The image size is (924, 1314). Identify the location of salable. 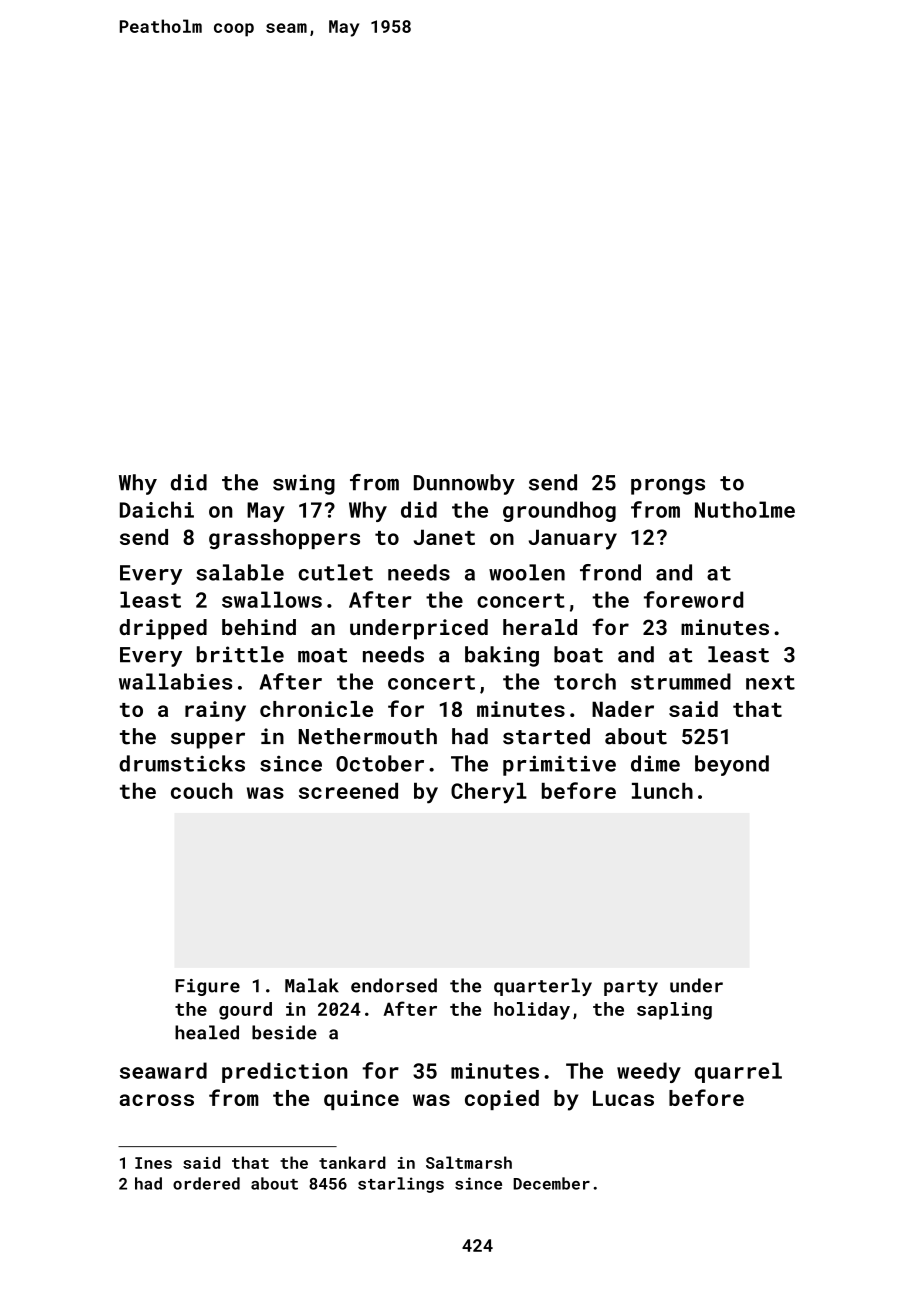
(240, 572).
